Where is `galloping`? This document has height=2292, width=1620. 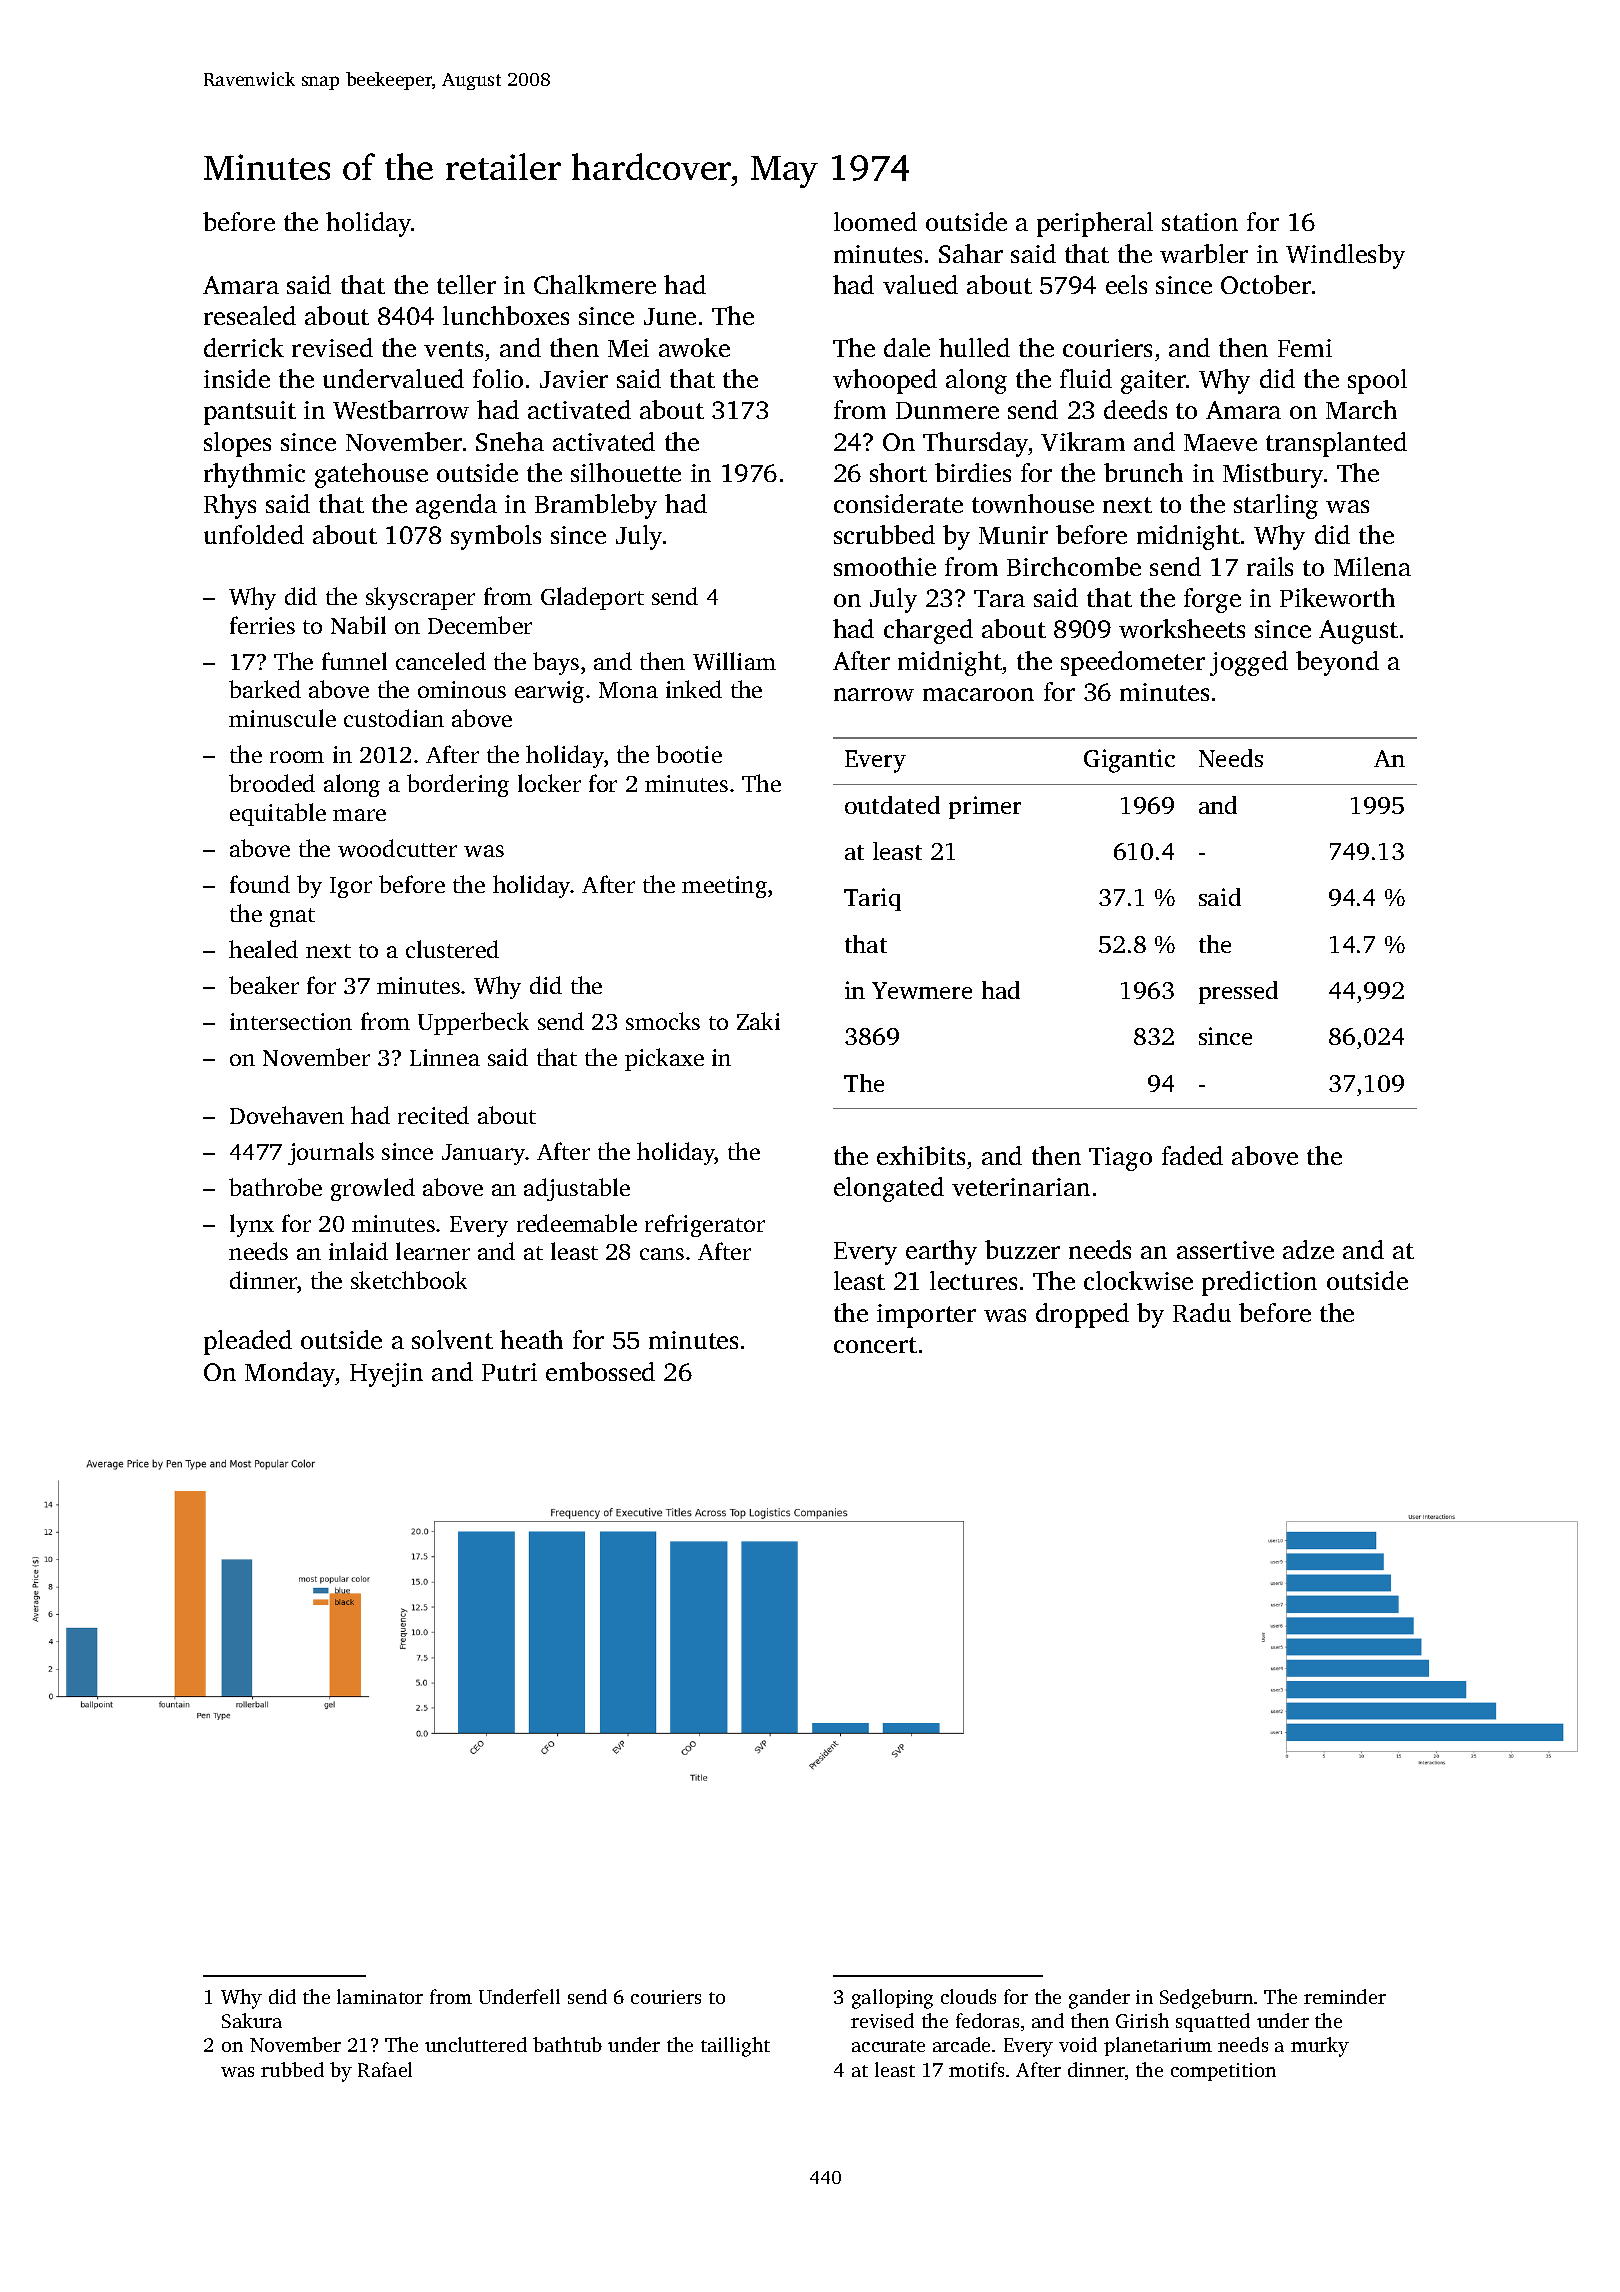 galloping is located at coordinates (892, 1999).
